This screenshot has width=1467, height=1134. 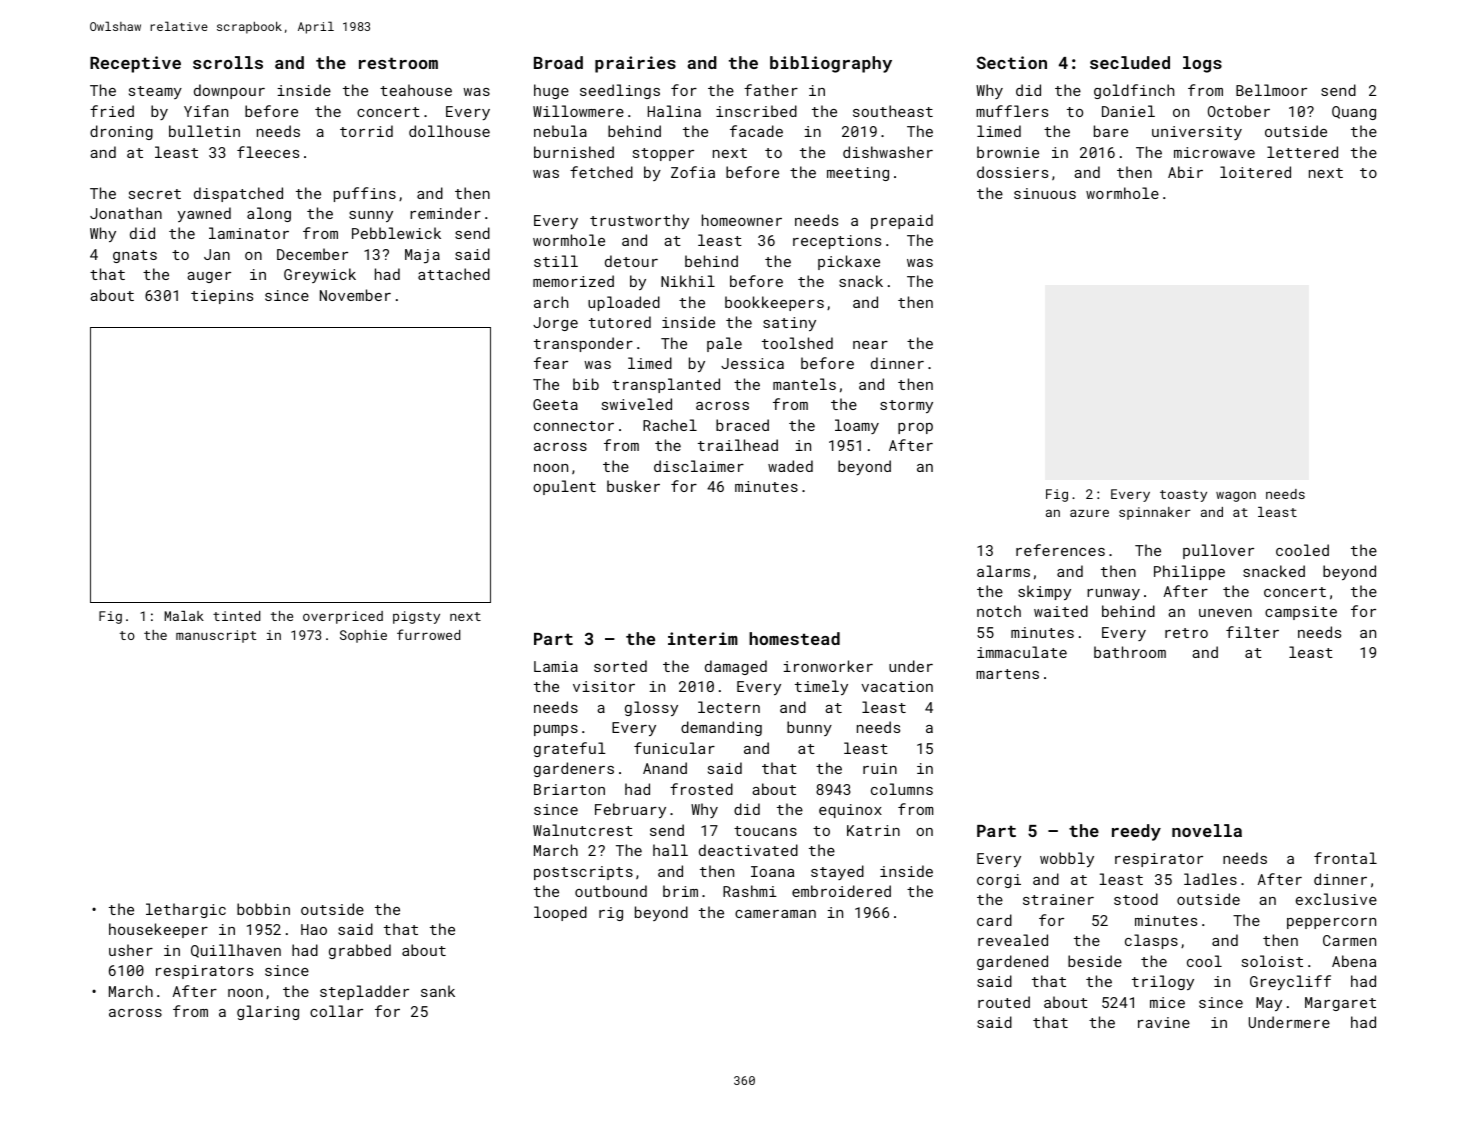 What do you see at coordinates (184, 616) in the screenshot?
I see `Malak` at bounding box center [184, 616].
